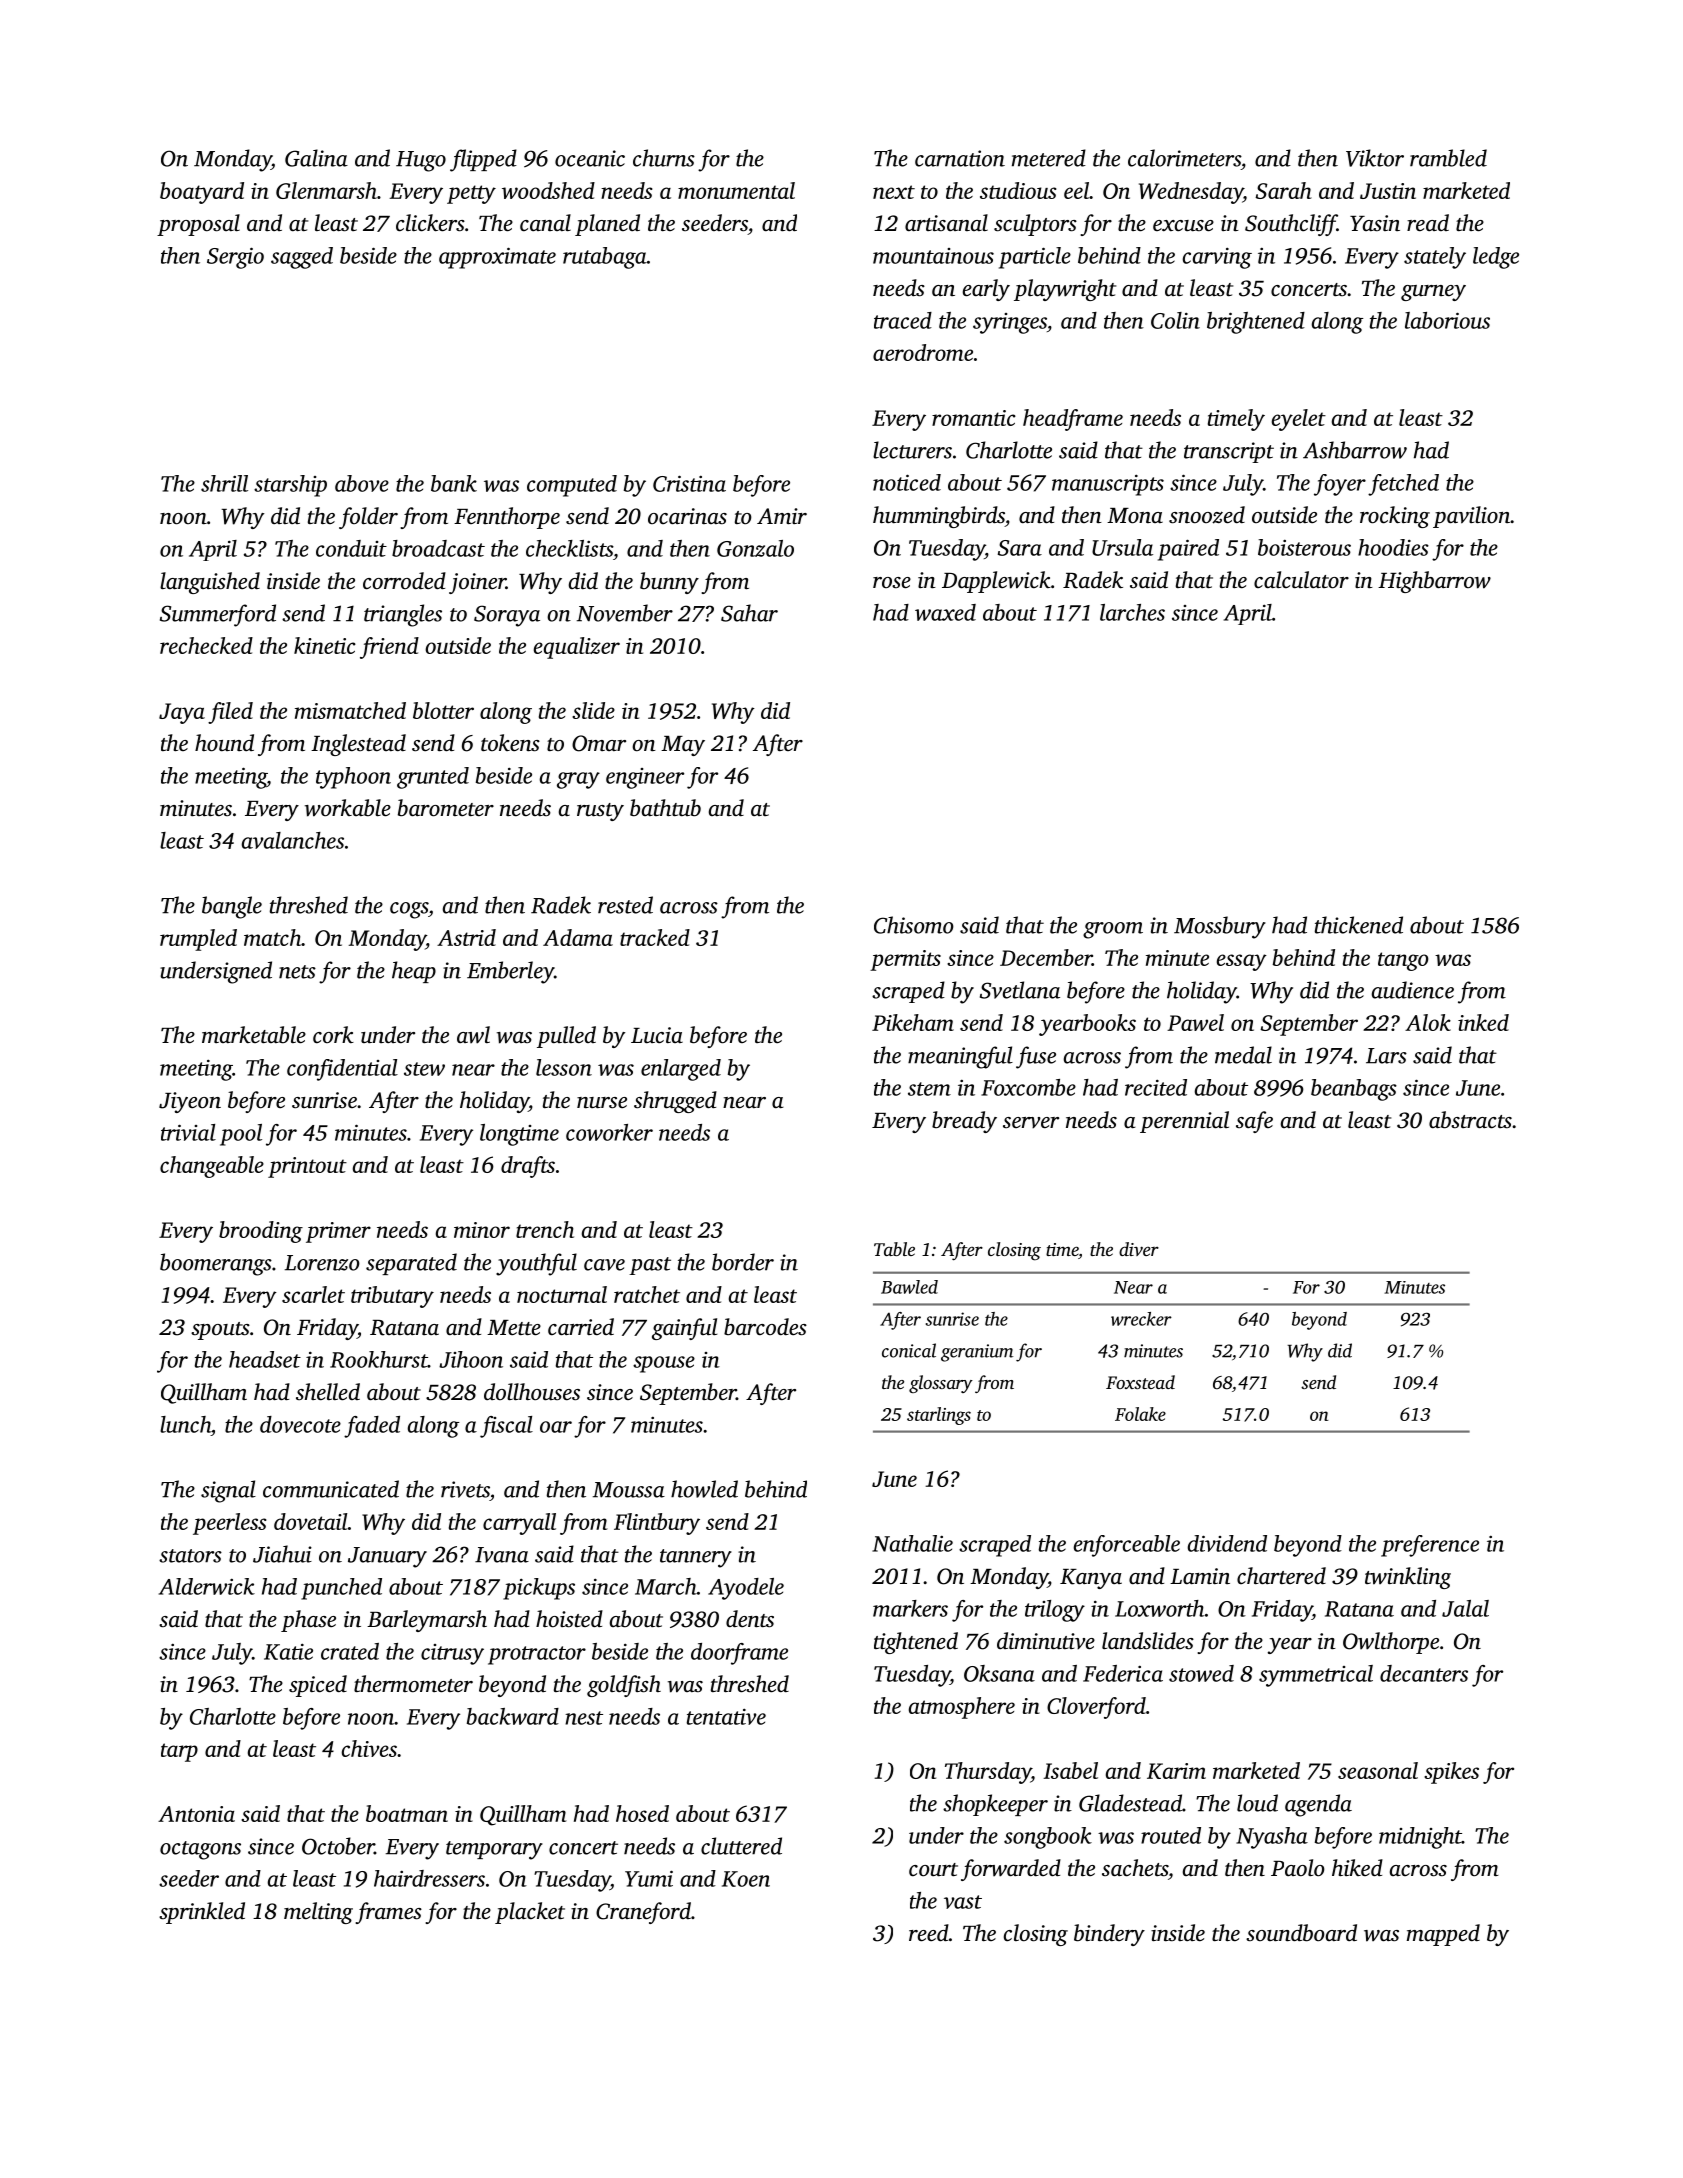  I want to click on Lucia, so click(657, 1035).
